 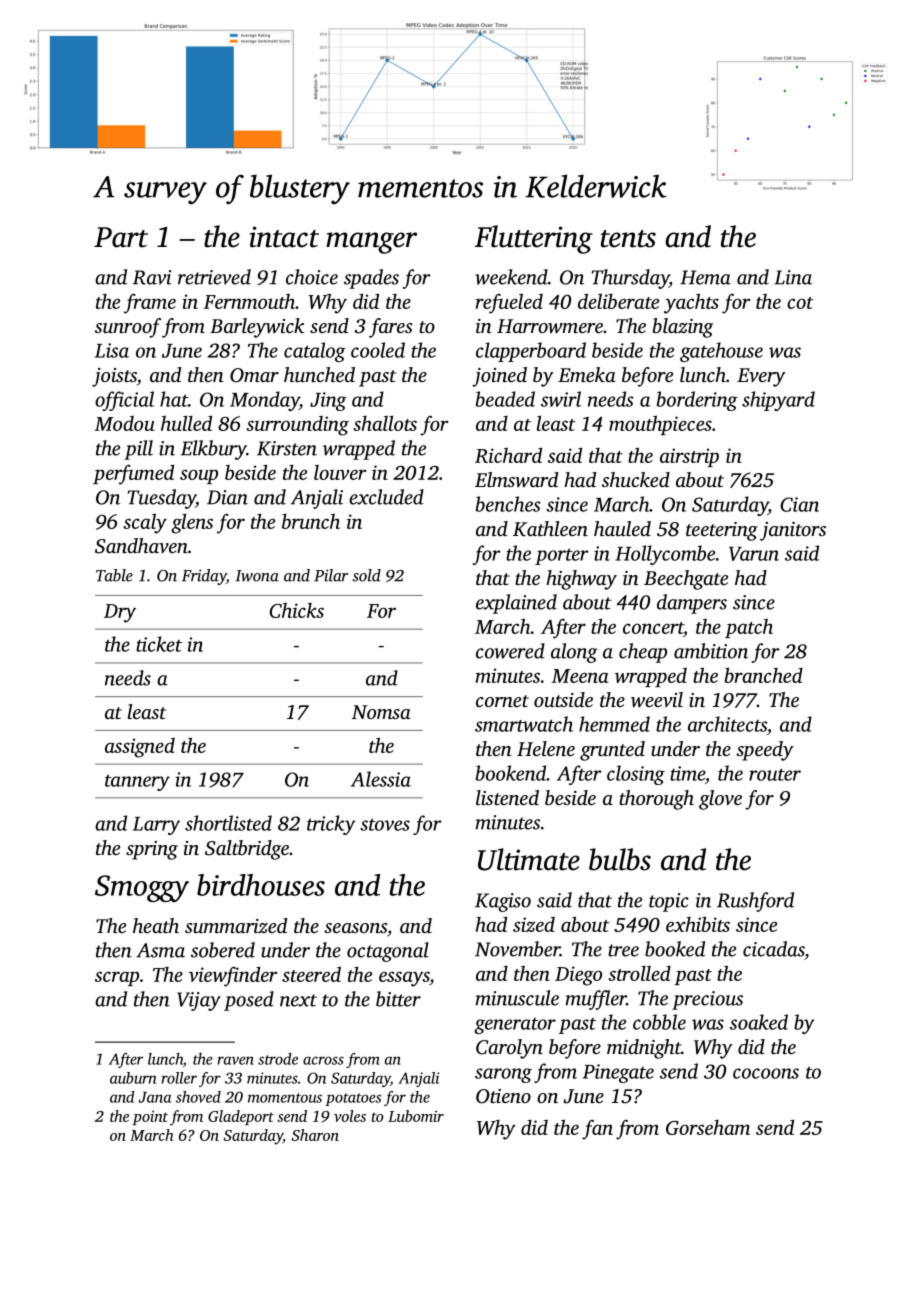 I want to click on Fluttering, so click(x=534, y=239).
